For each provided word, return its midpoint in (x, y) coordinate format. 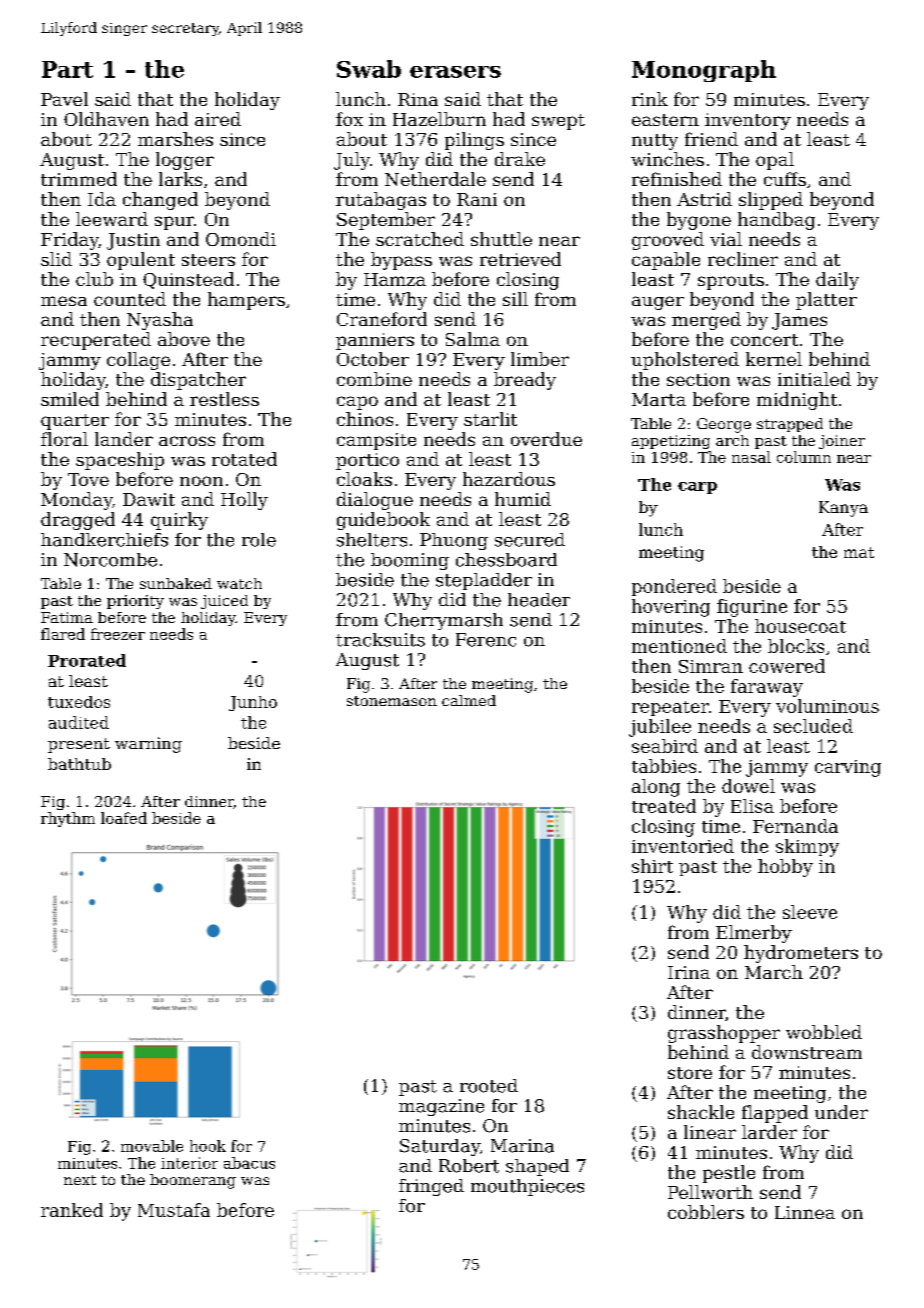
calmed (469, 700)
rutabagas (381, 201)
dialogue (375, 501)
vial (726, 239)
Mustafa (174, 1210)
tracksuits (380, 640)
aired (218, 119)
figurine (752, 608)
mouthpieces (527, 1187)
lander (124, 439)
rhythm (68, 819)
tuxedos (79, 702)
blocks (796, 646)
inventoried (683, 846)
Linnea (805, 1212)
